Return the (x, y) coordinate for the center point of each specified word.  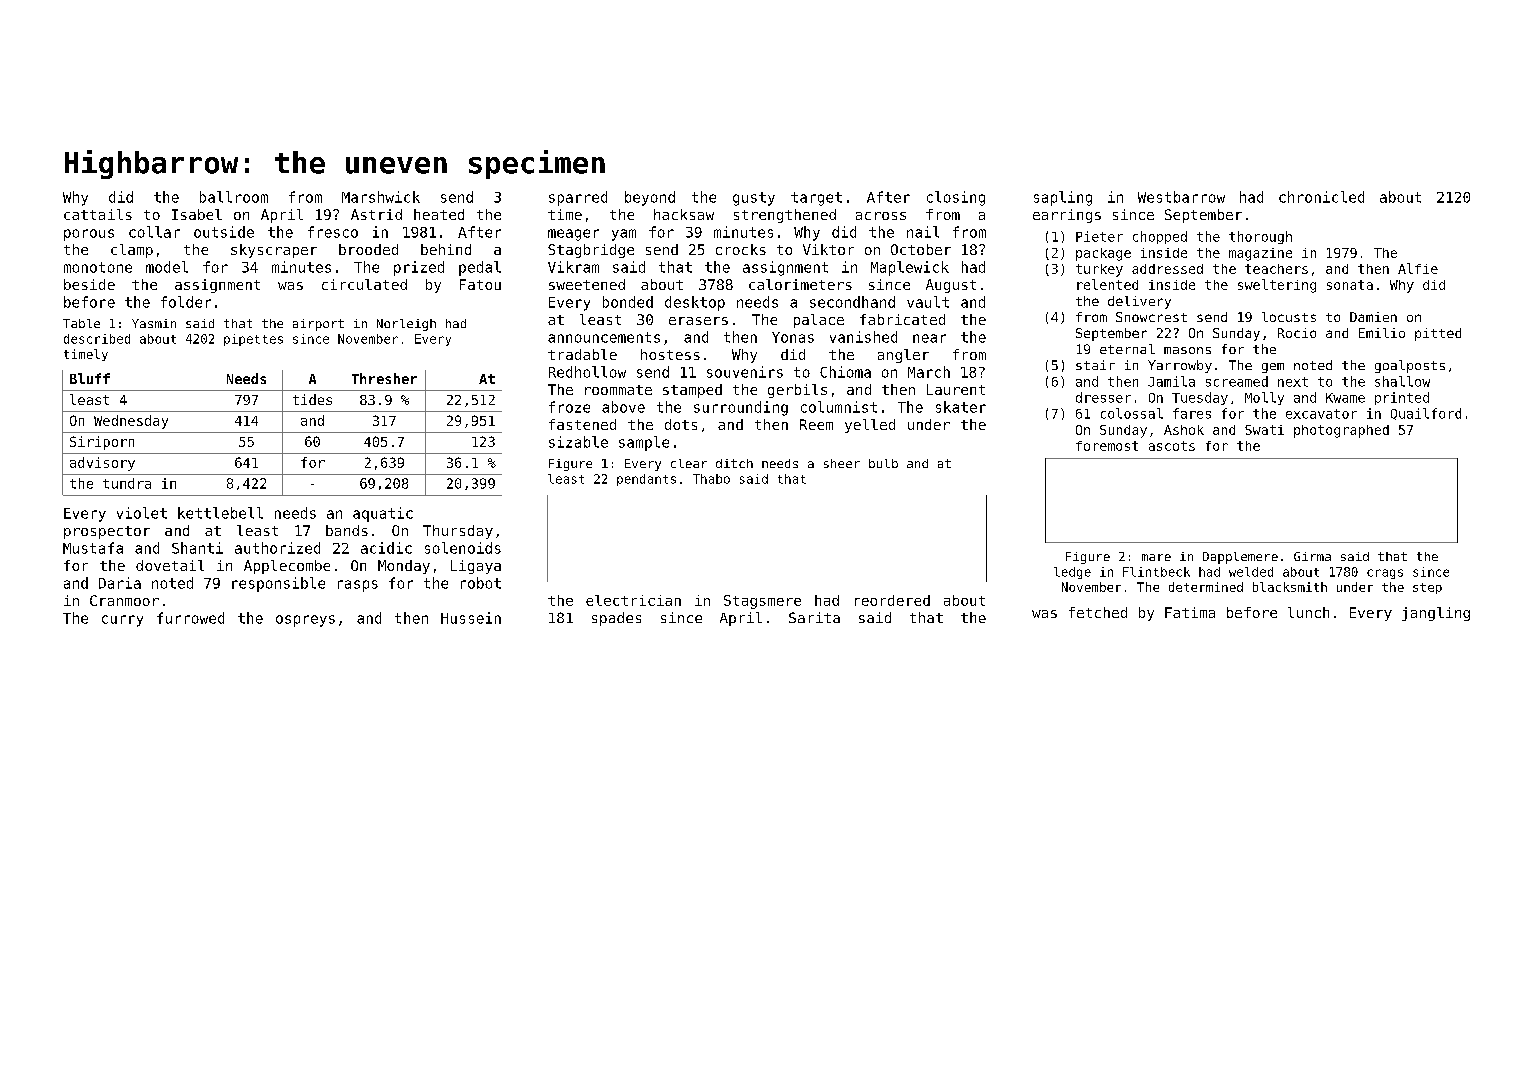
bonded (628, 302)
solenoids (463, 548)
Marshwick (381, 197)
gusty (754, 199)
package (1103, 254)
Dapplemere (1240, 558)
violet (142, 513)
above (623, 407)
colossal (1132, 413)
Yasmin (154, 323)
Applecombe (287, 567)
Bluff (90, 378)
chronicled (1321, 197)
